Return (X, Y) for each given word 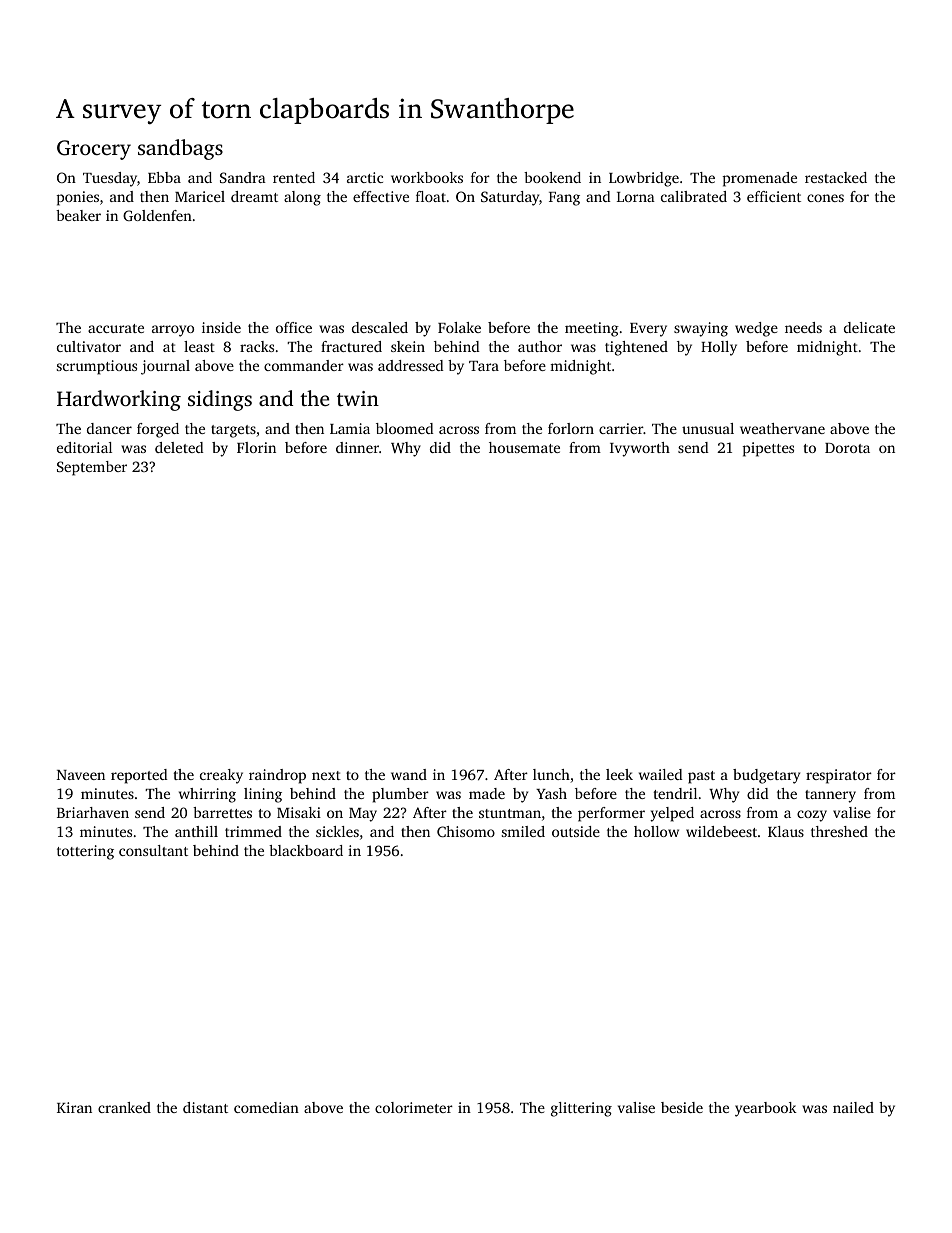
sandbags (180, 149)
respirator (839, 776)
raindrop (277, 776)
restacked (836, 177)
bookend (552, 177)
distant (205, 1107)
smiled (523, 831)
